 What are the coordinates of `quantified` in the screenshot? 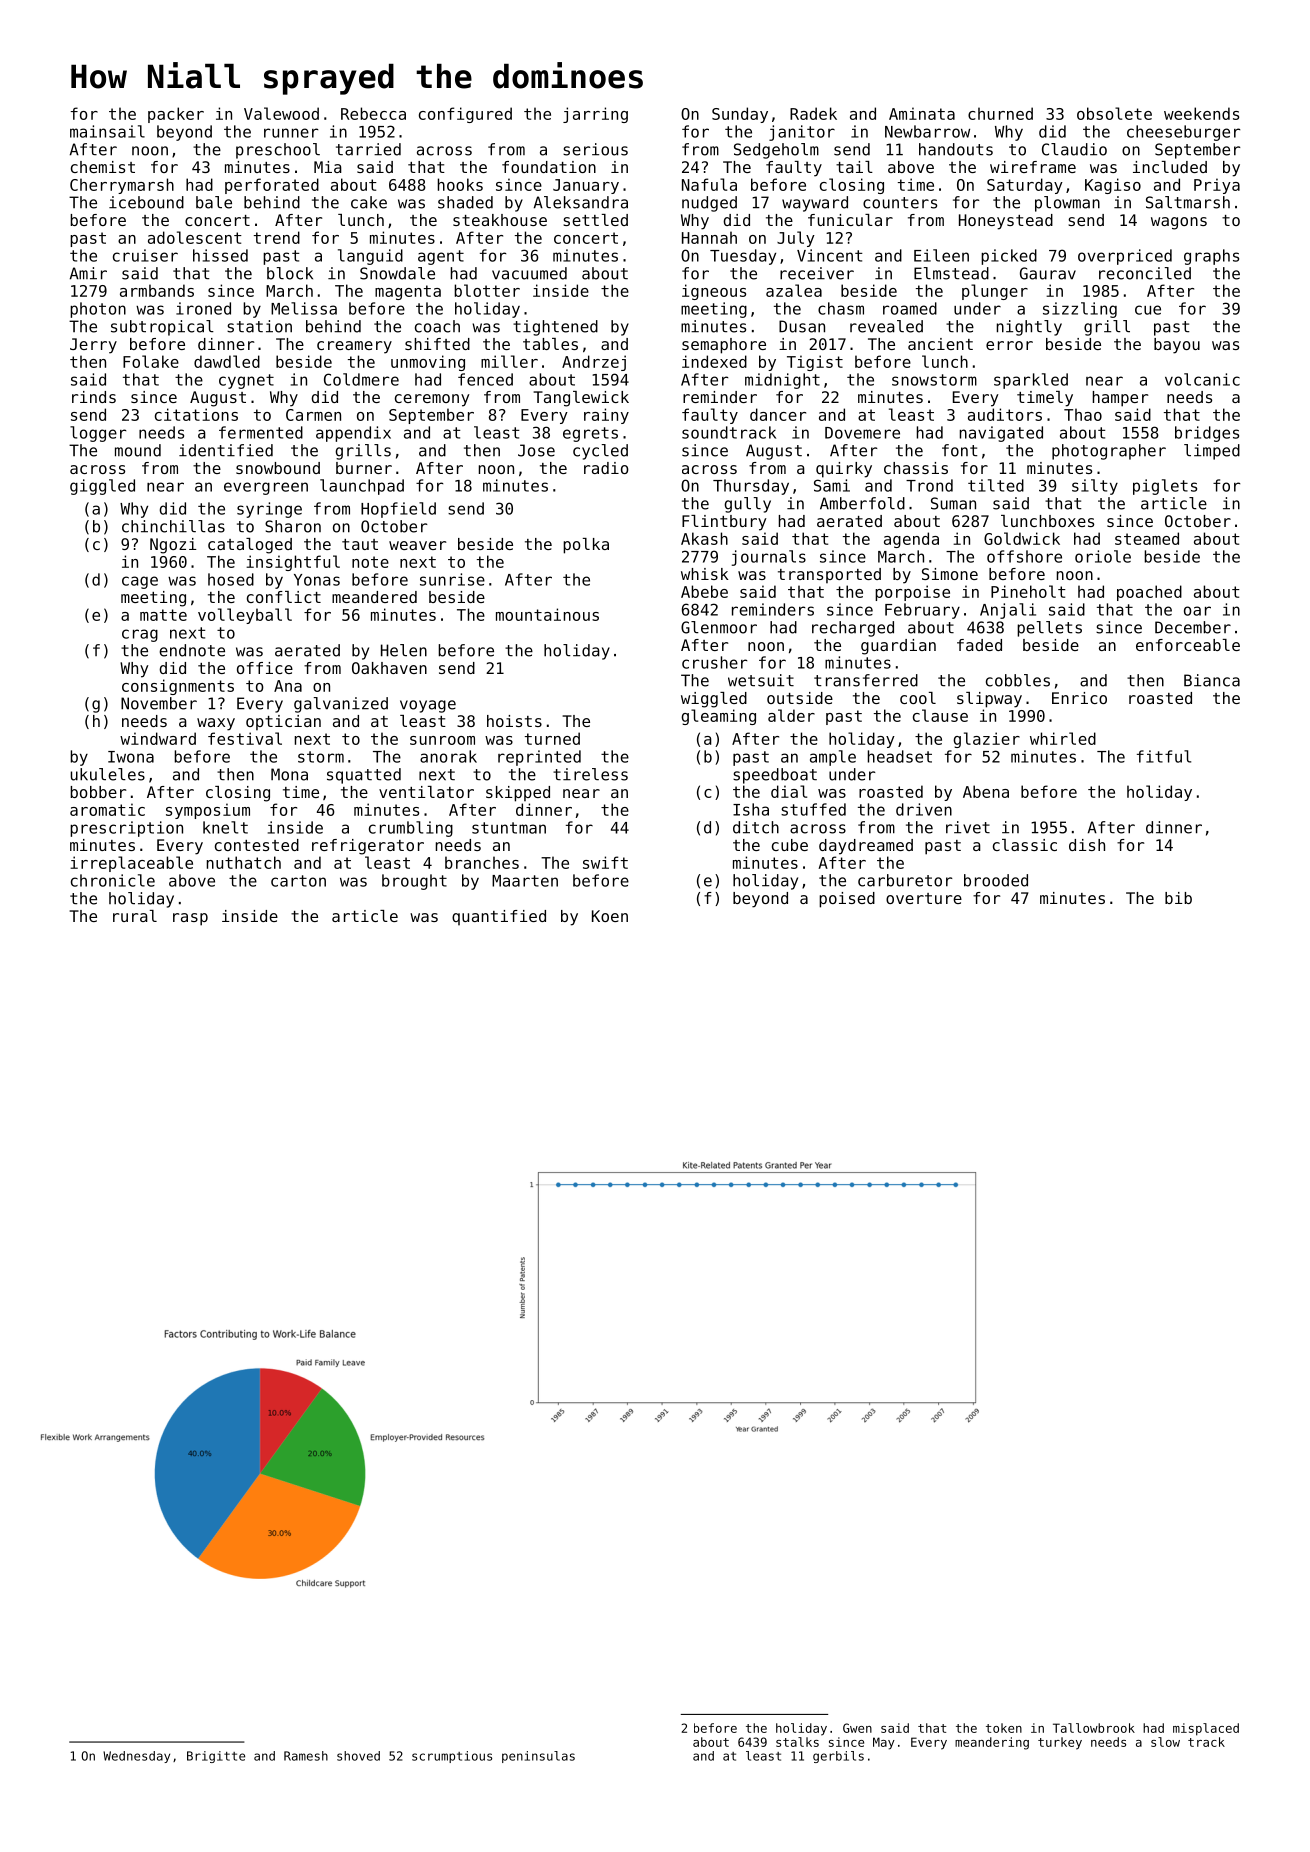 It's located at (499, 917).
